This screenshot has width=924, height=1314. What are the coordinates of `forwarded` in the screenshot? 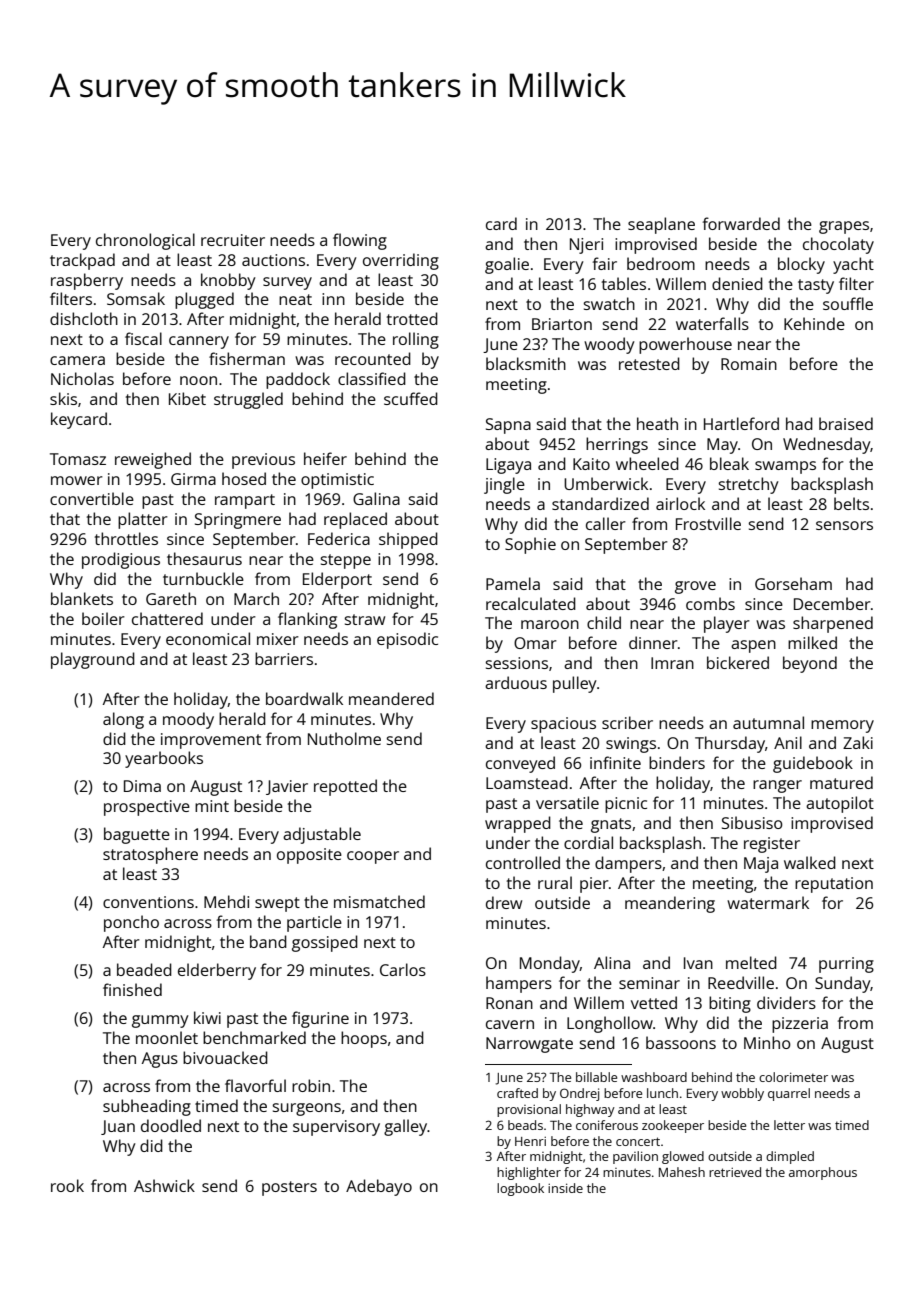 It's located at (741, 223).
